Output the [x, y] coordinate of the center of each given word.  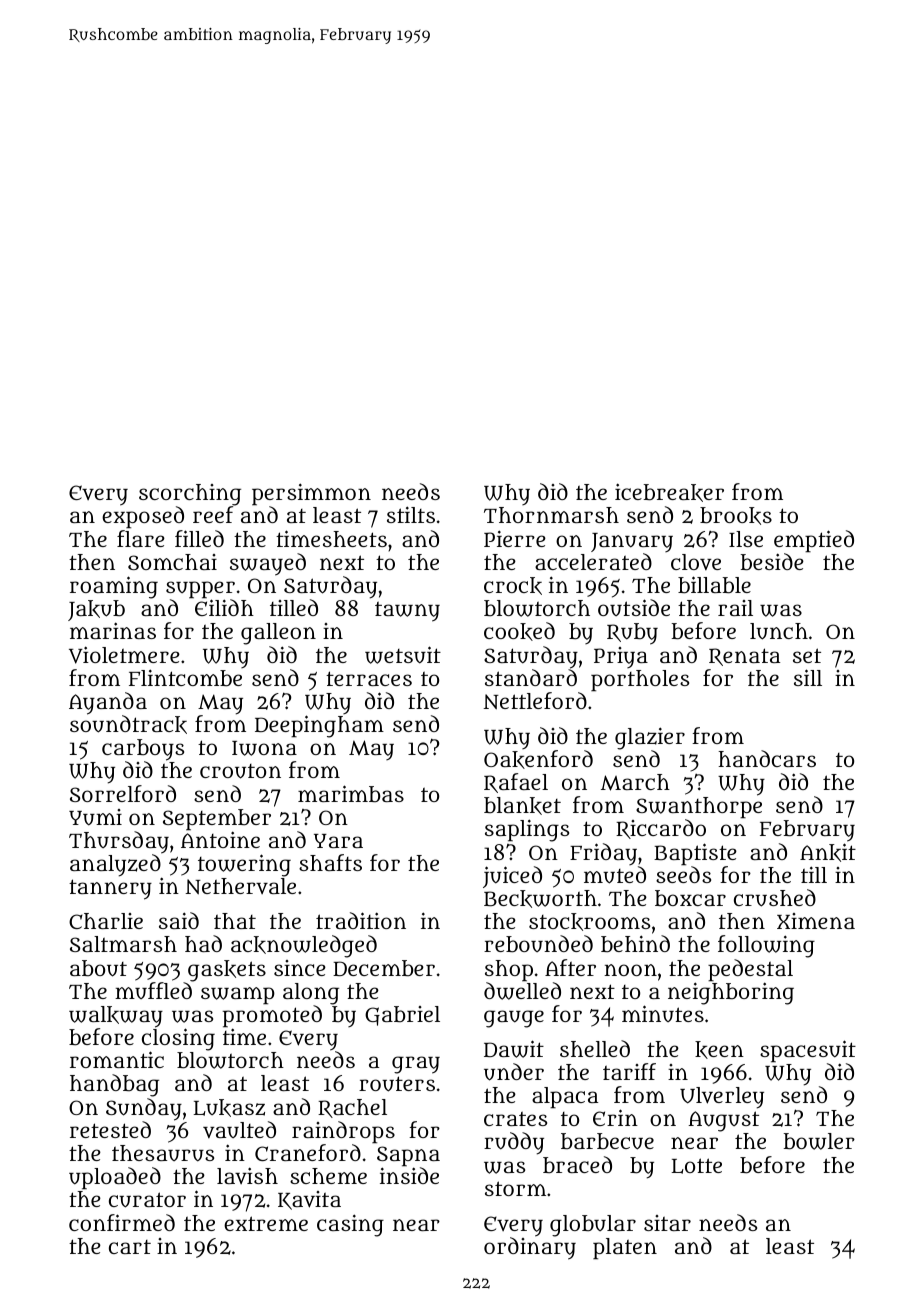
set [807, 655]
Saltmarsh [123, 944]
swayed [268, 564]
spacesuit [808, 1051]
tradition [361, 920]
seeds [683, 874]
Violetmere [124, 655]
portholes [640, 681]
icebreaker [669, 492]
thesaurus [163, 1153]
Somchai [172, 562]
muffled [153, 990]
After [570, 967]
